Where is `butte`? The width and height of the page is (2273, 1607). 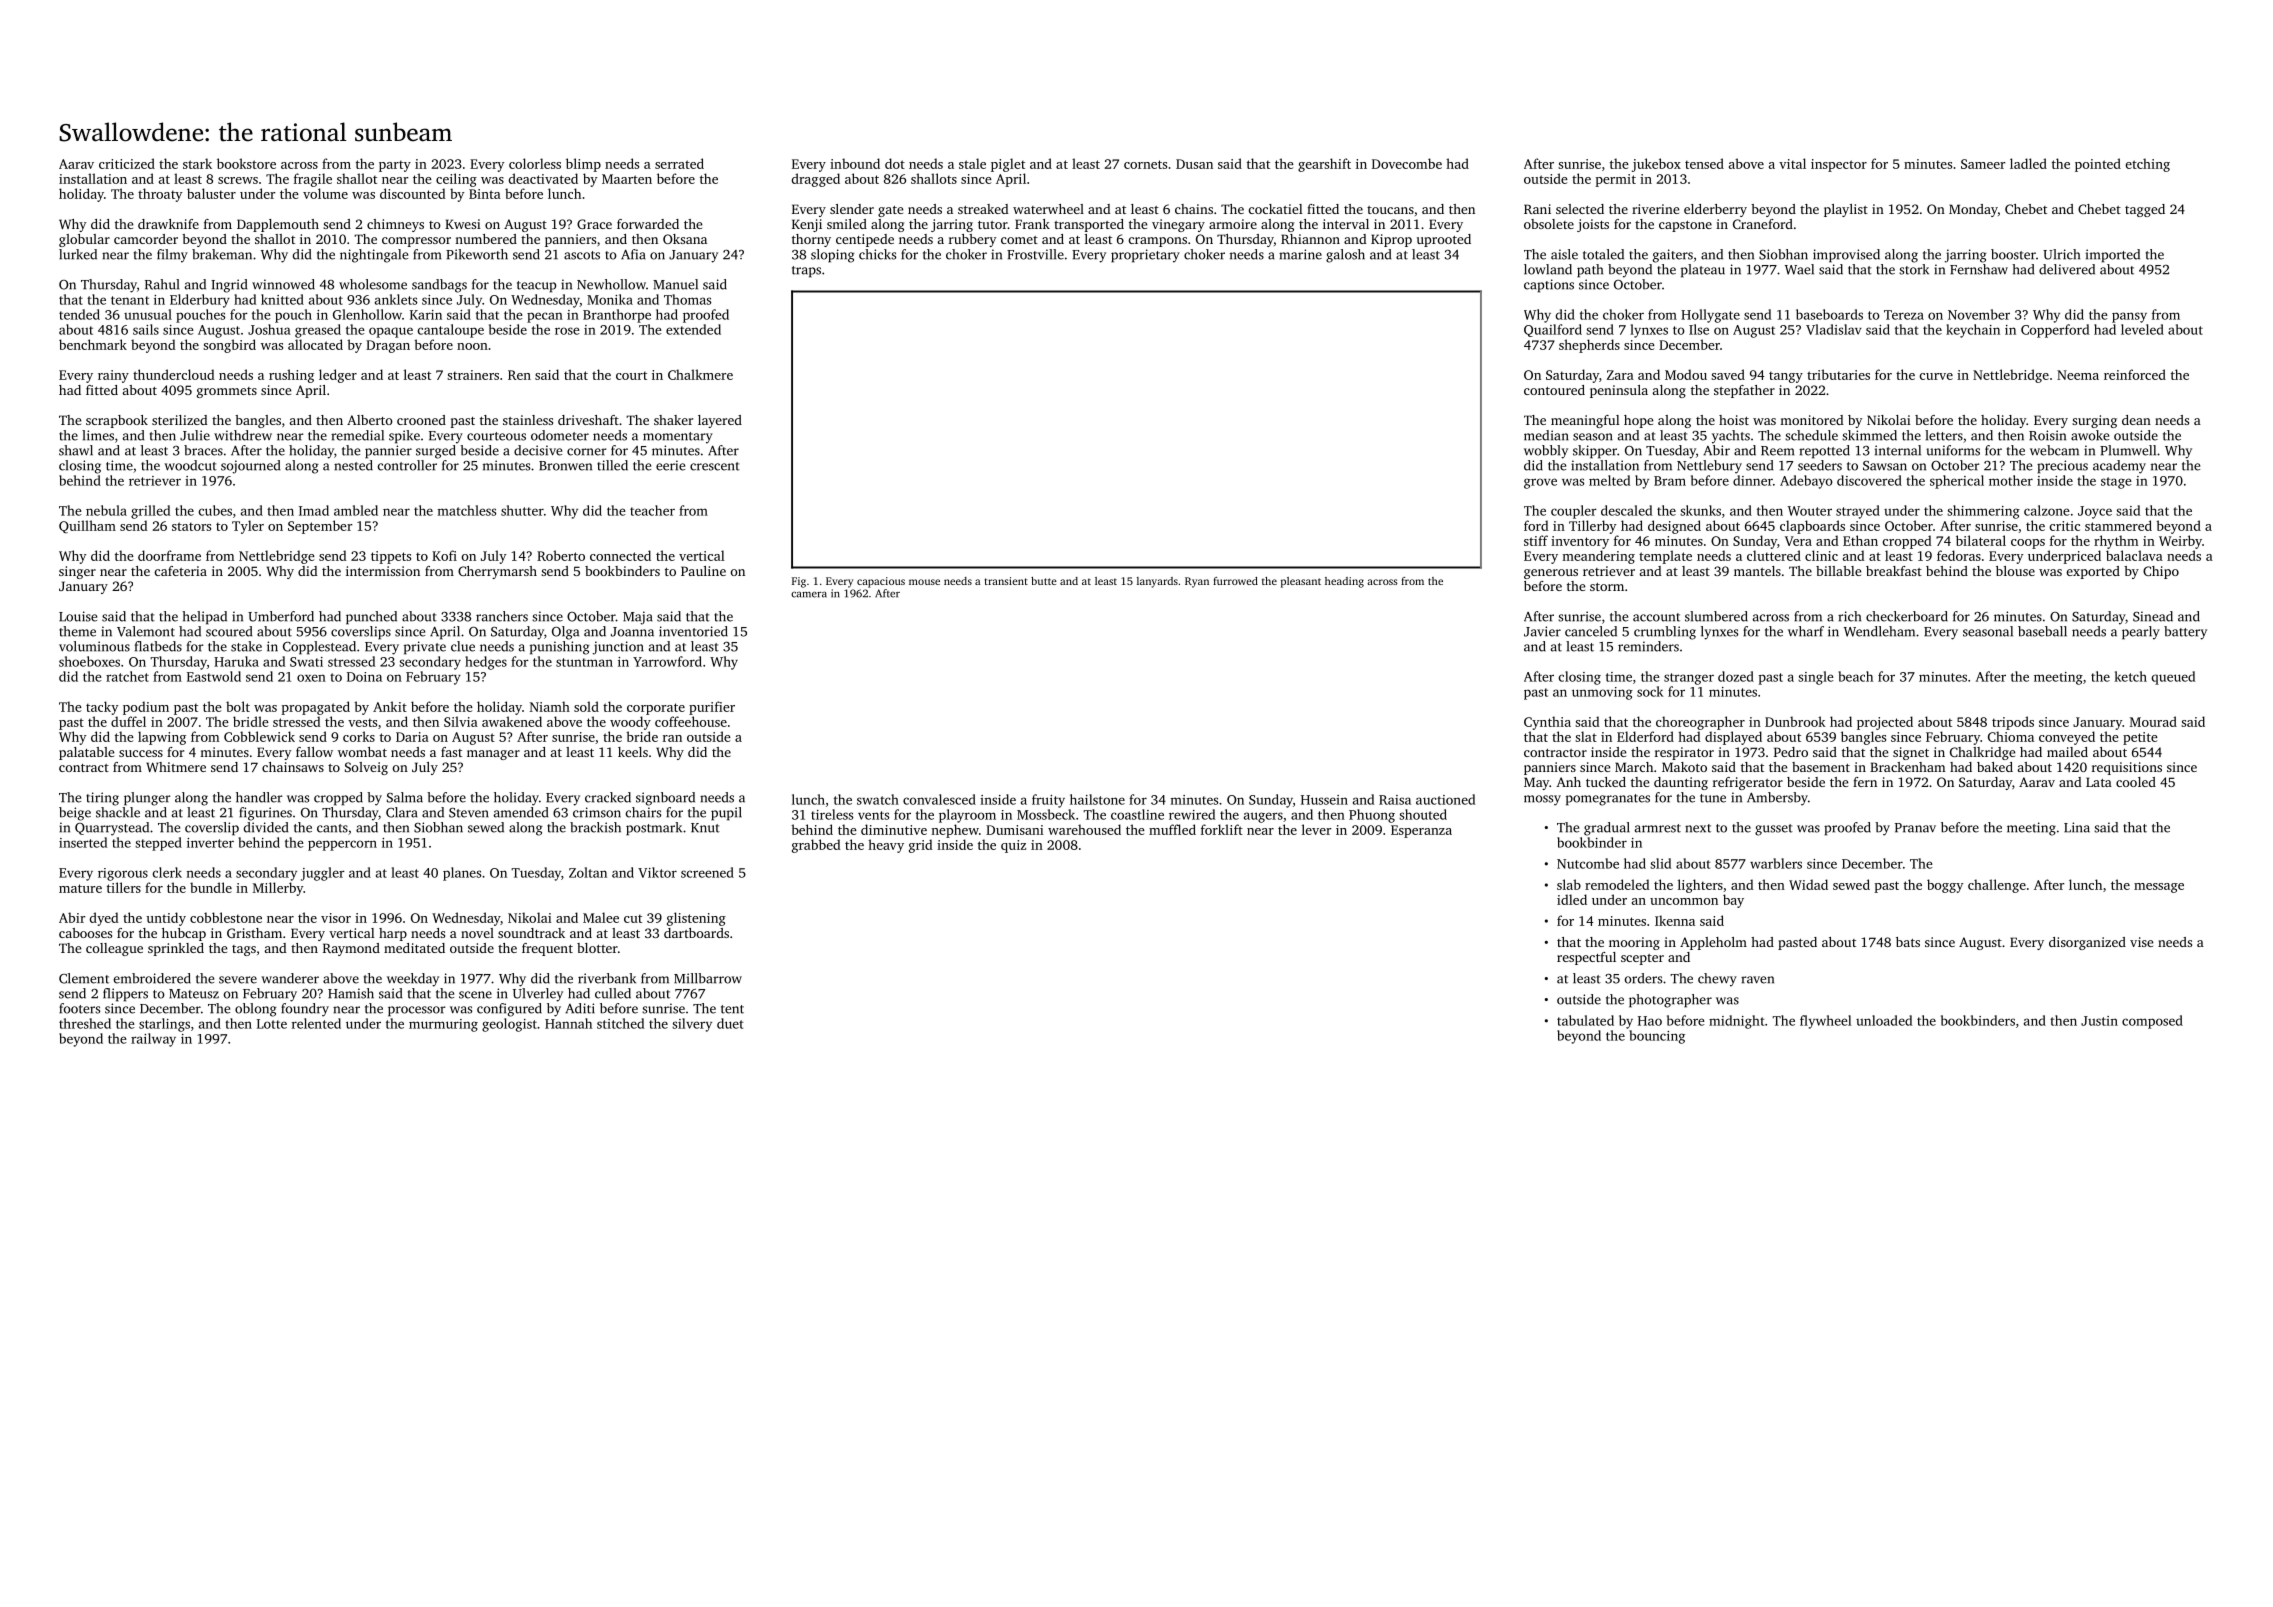 butte is located at coordinates (1044, 581).
